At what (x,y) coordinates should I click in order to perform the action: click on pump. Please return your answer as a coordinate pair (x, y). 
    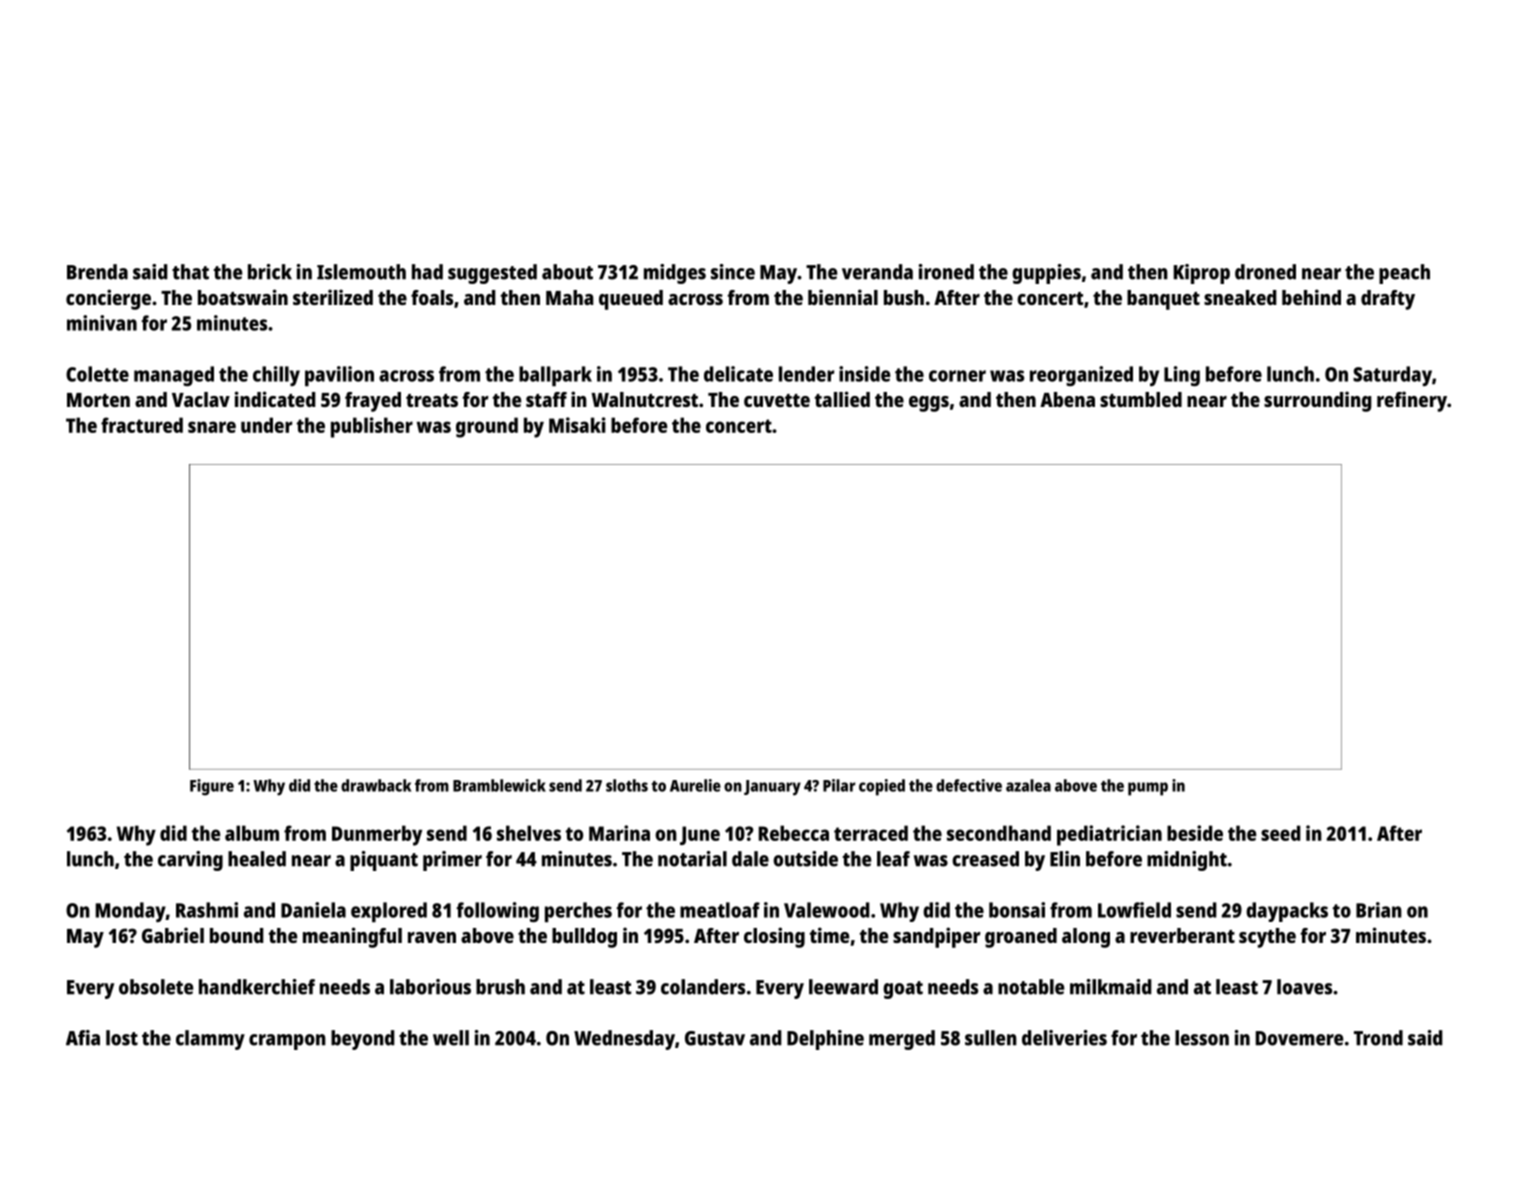
    Looking at the image, I should click on (1148, 789).
